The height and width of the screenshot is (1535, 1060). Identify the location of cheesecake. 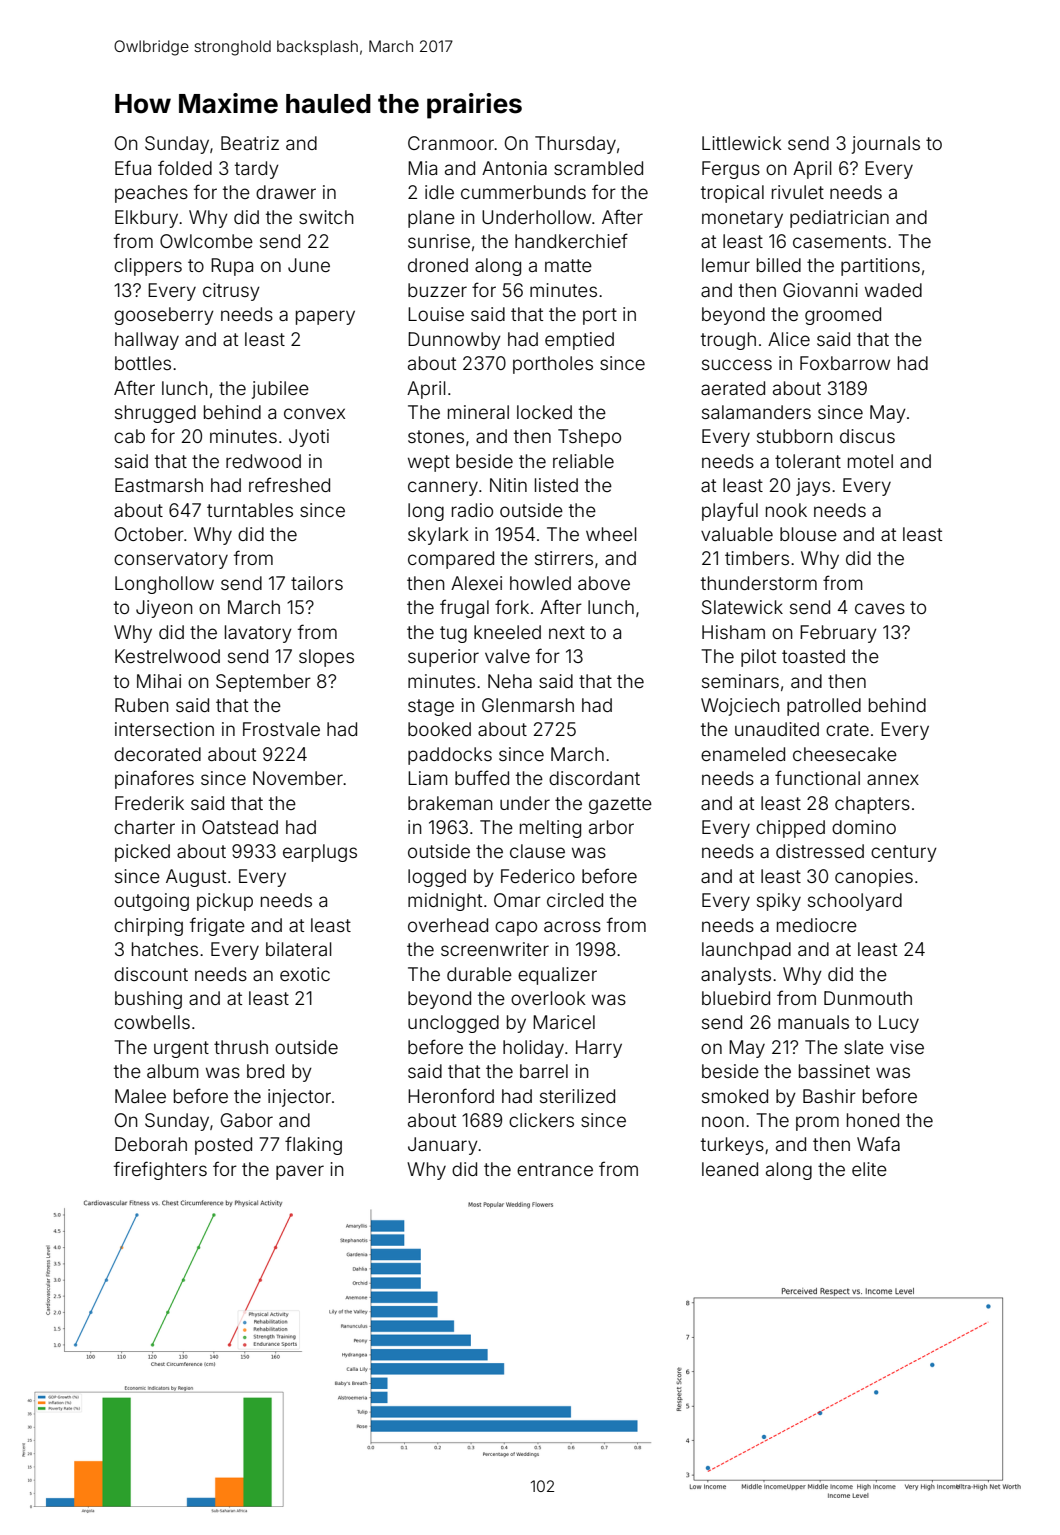
(845, 754).
